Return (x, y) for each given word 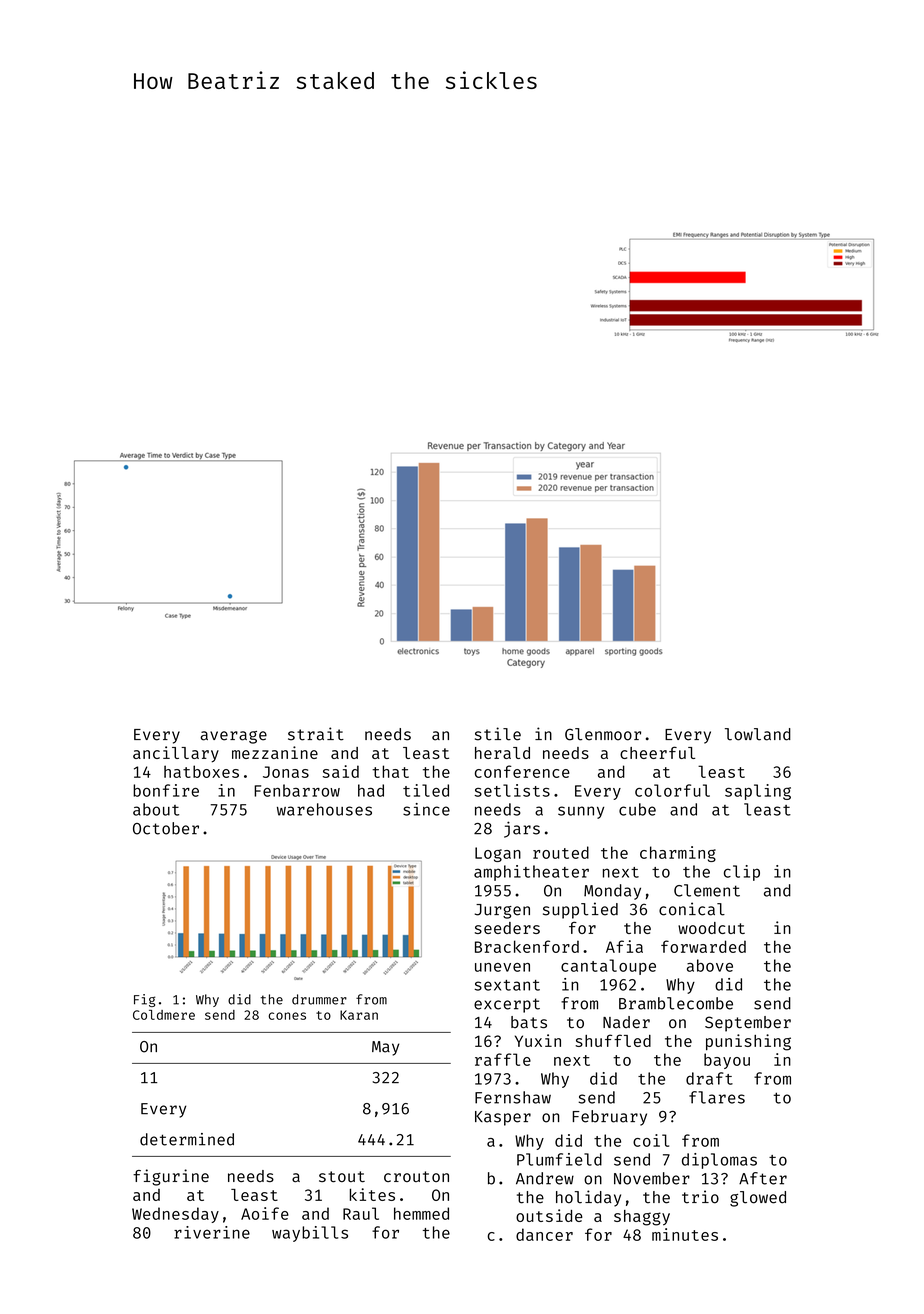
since (426, 809)
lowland (758, 734)
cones (287, 1016)
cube (637, 809)
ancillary (176, 754)
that (390, 771)
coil (651, 1140)
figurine (171, 1177)
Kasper (503, 1118)
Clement (707, 890)
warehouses (324, 809)
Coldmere (164, 1015)
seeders (507, 928)
